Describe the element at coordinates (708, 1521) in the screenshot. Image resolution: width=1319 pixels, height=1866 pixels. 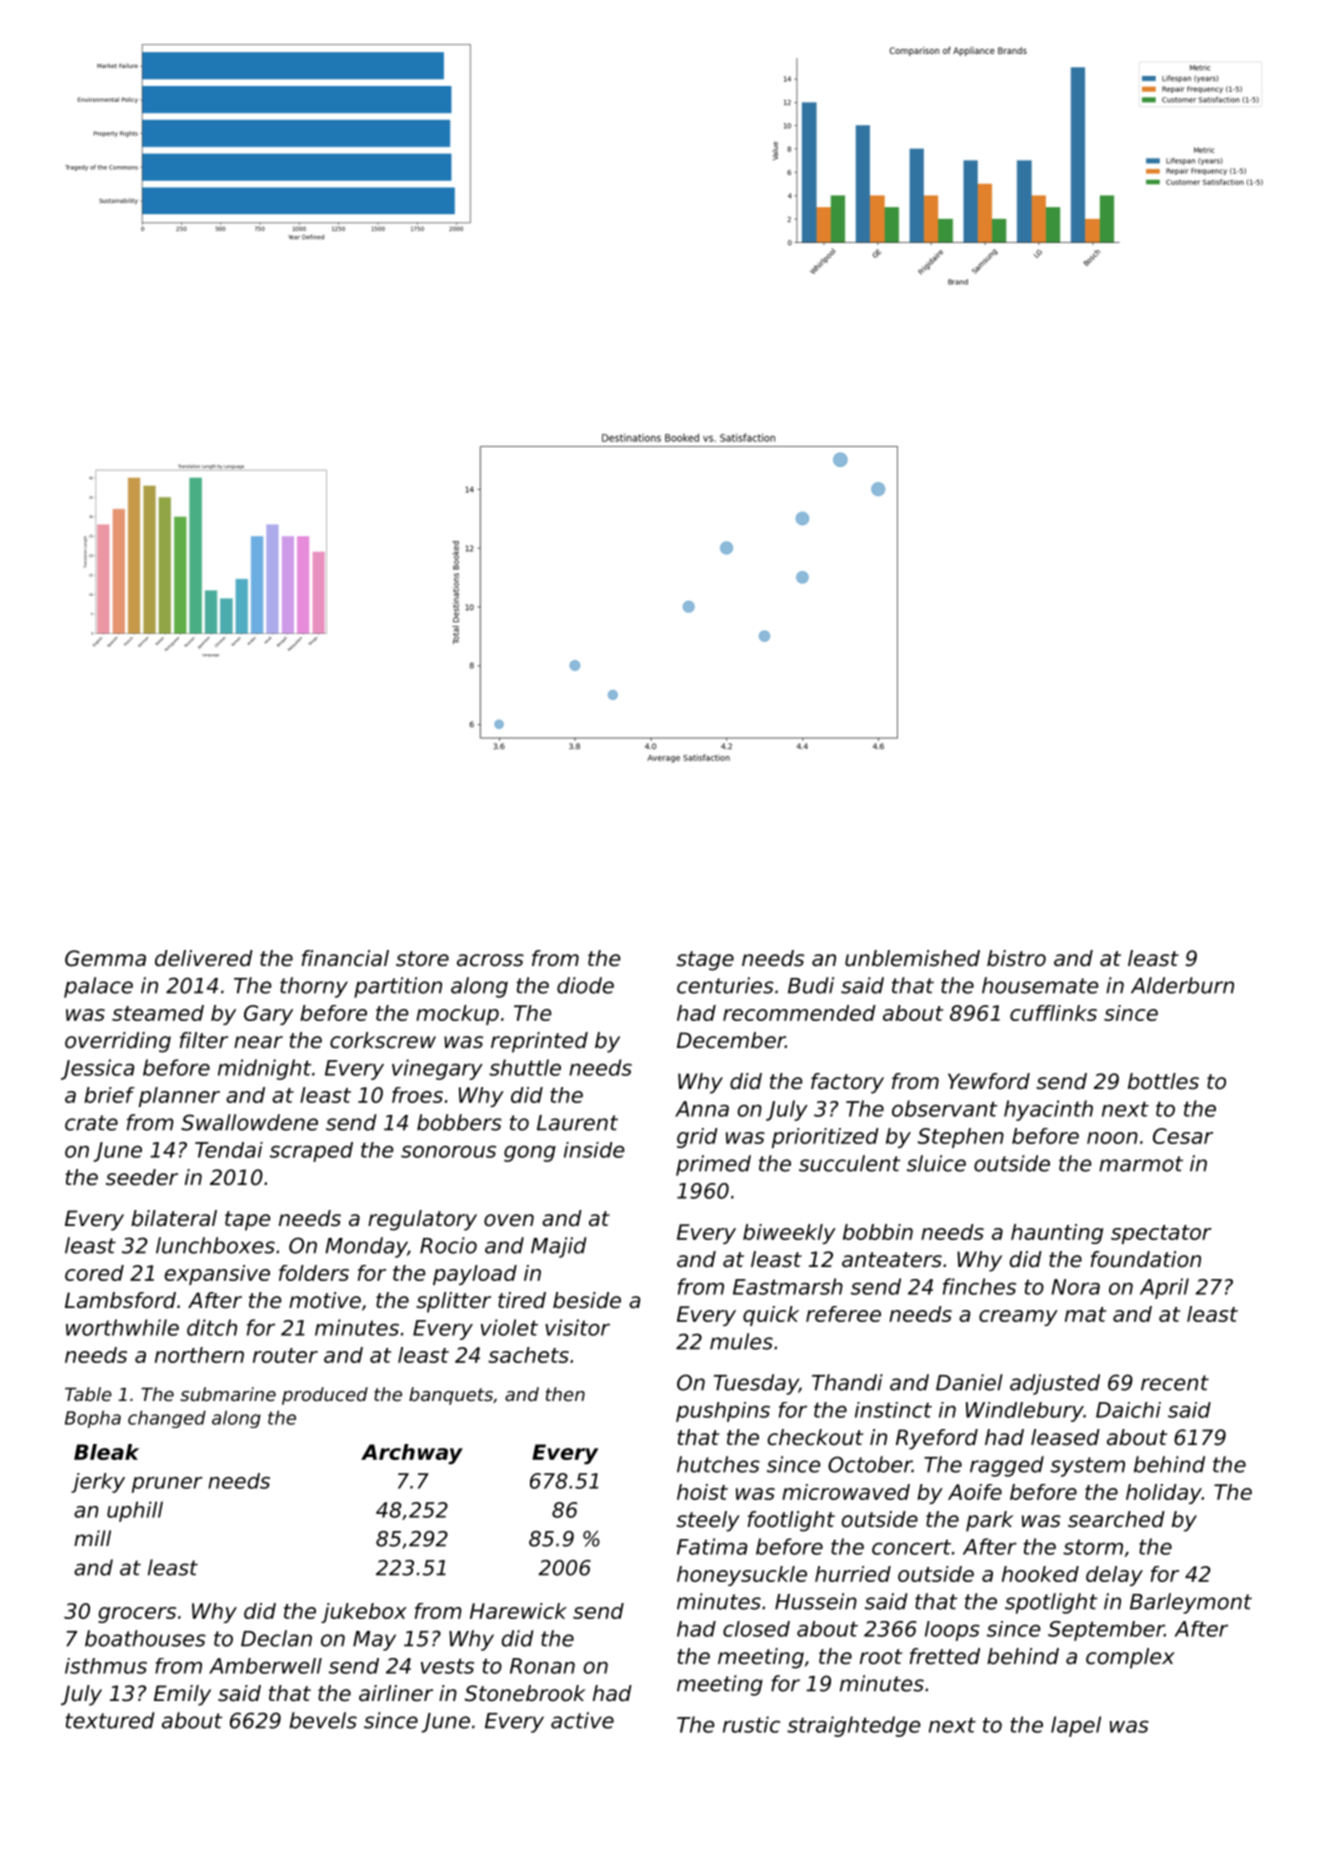
I see `steely` at that location.
